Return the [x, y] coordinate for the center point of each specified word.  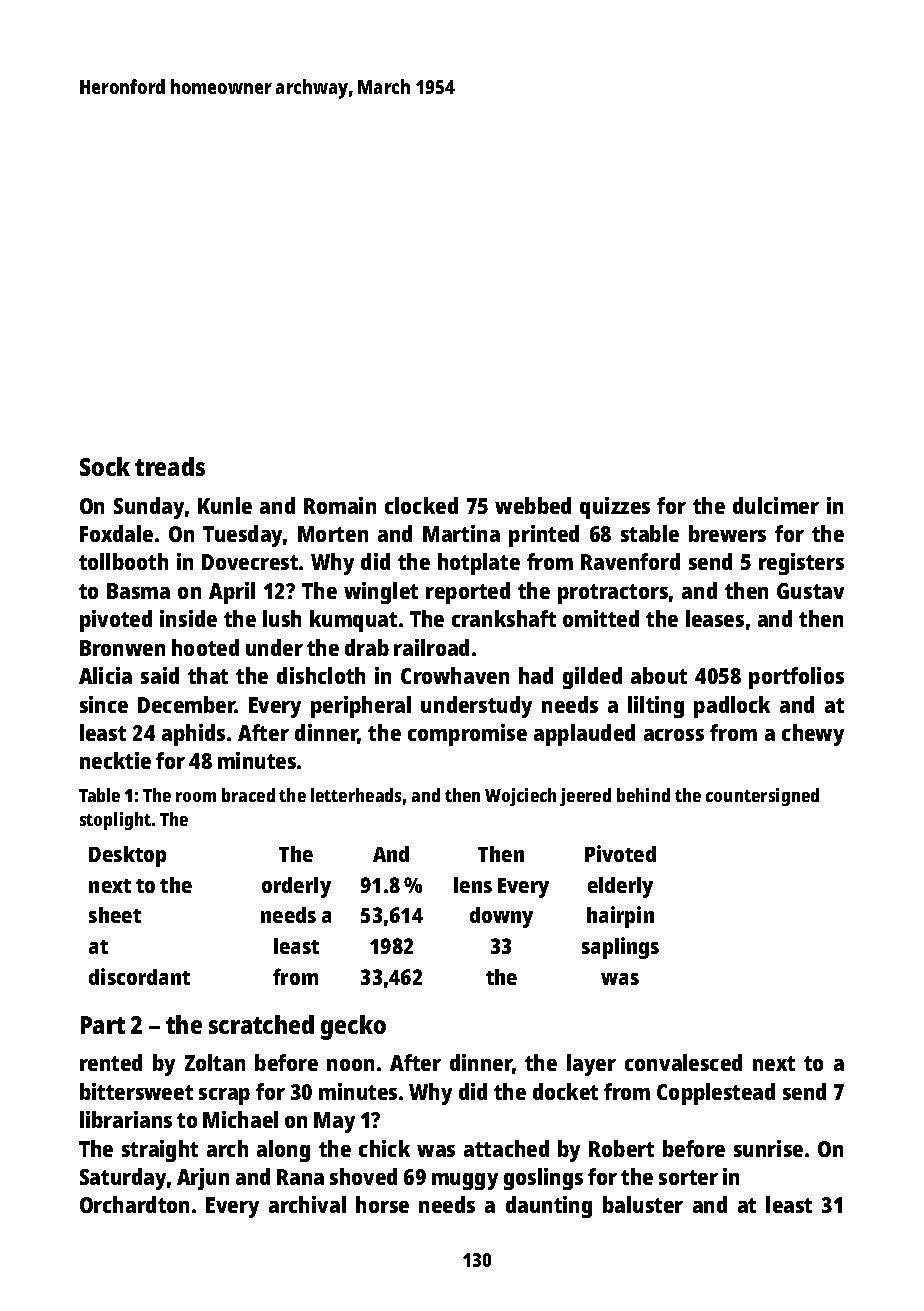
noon [350, 1065]
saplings [620, 948]
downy [501, 917]
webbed [533, 505]
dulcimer [776, 505]
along [283, 1151]
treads [170, 466]
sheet [115, 915]
